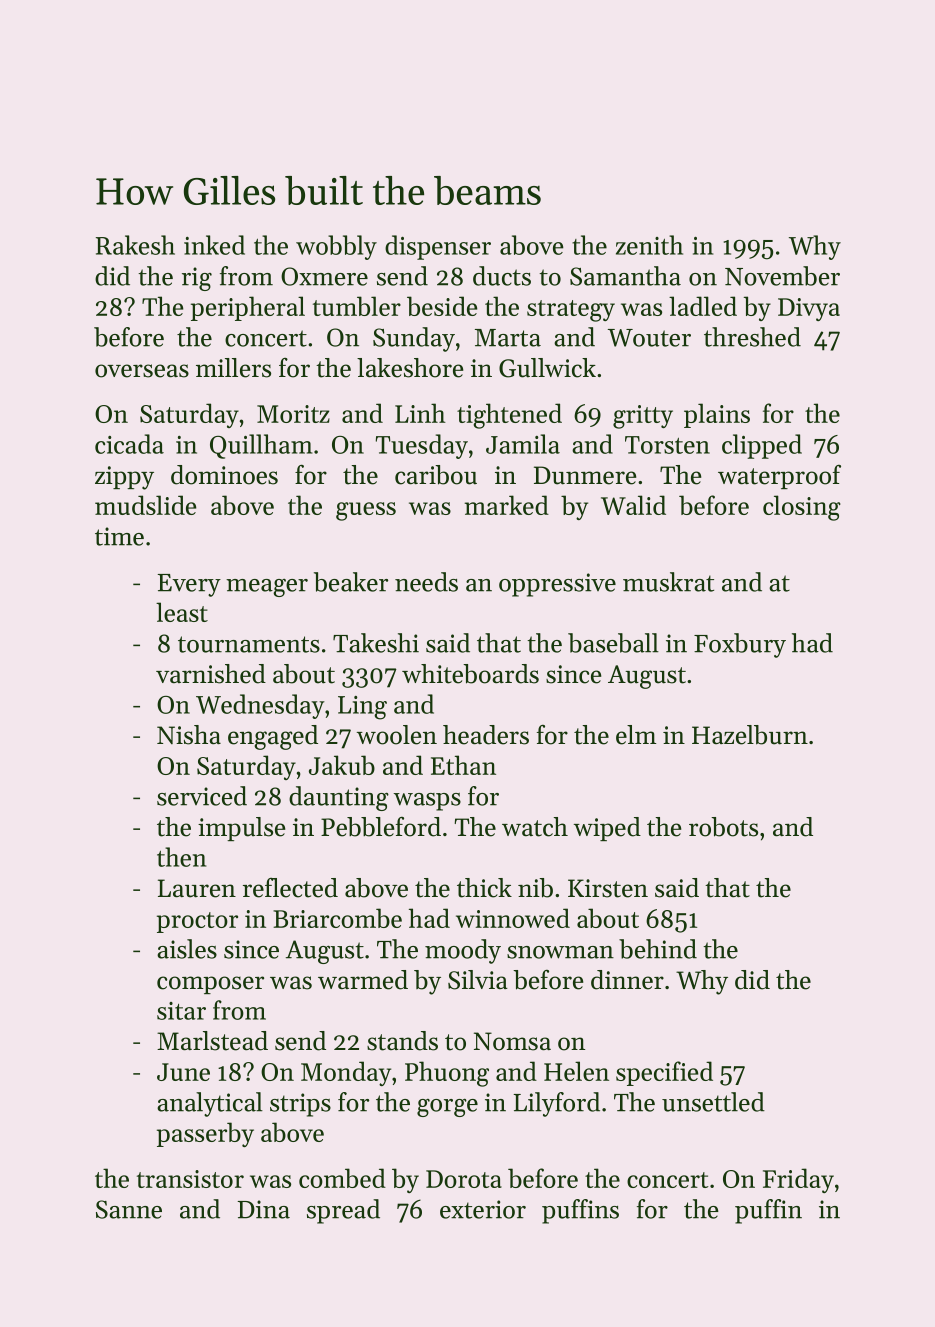 The image size is (935, 1327). What do you see at coordinates (802, 508) in the screenshot?
I see `closing` at bounding box center [802, 508].
